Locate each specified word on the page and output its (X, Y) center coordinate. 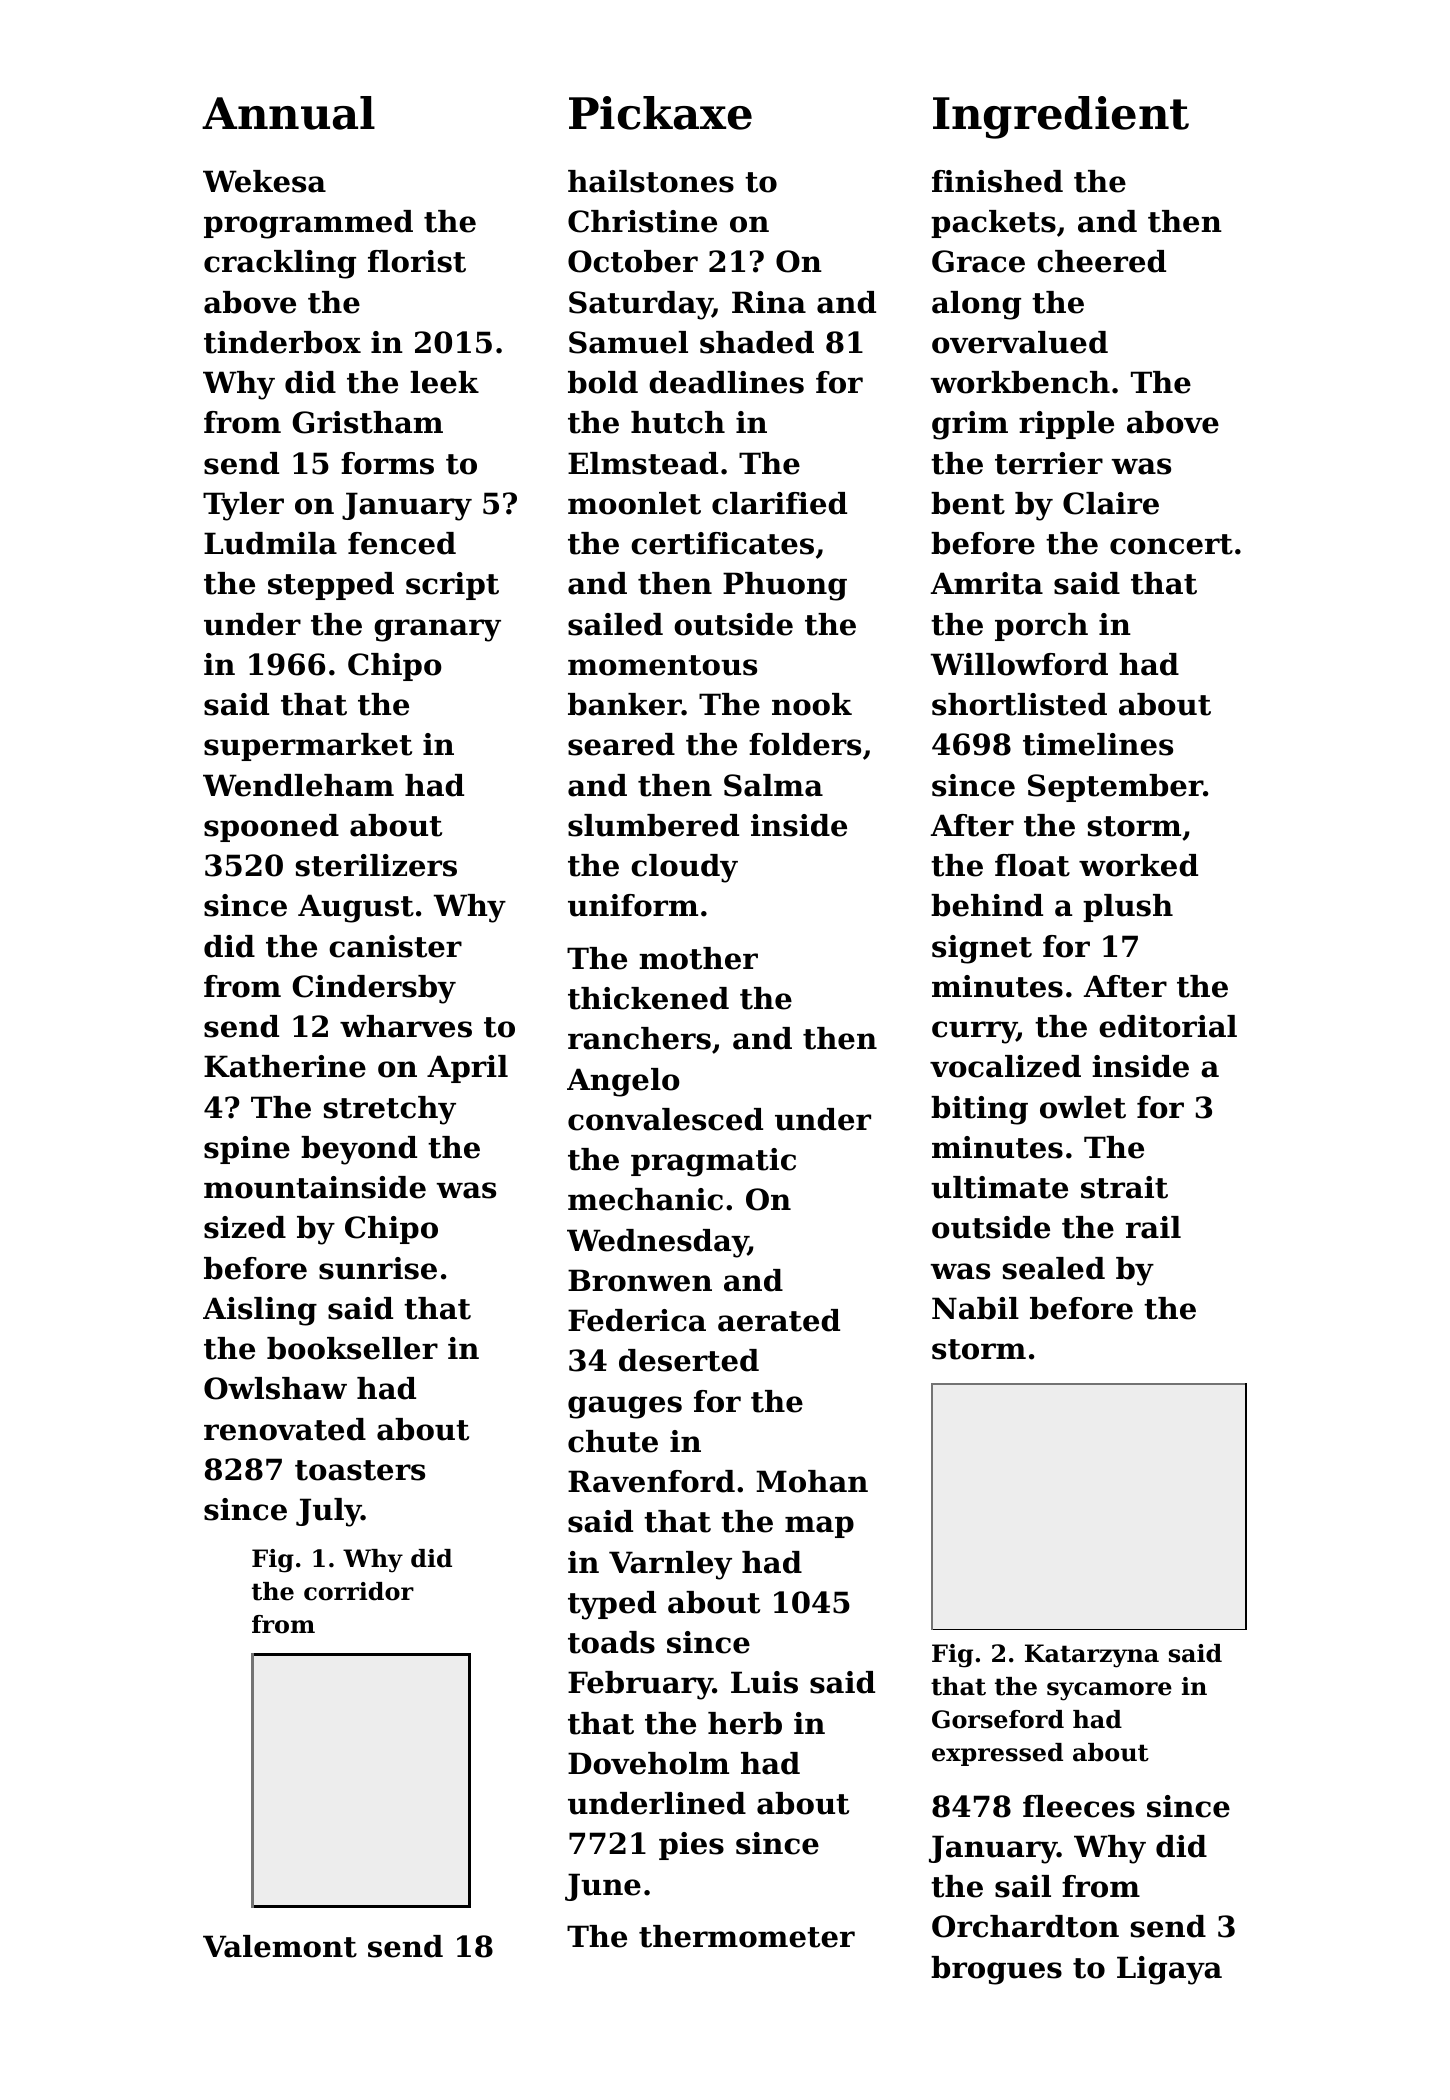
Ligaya (1169, 1970)
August (356, 908)
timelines (1098, 744)
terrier (1049, 463)
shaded (757, 342)
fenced (402, 543)
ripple (1066, 425)
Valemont (280, 1946)
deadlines (726, 382)
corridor (359, 1591)
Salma (773, 785)
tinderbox (282, 342)
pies (691, 1846)
